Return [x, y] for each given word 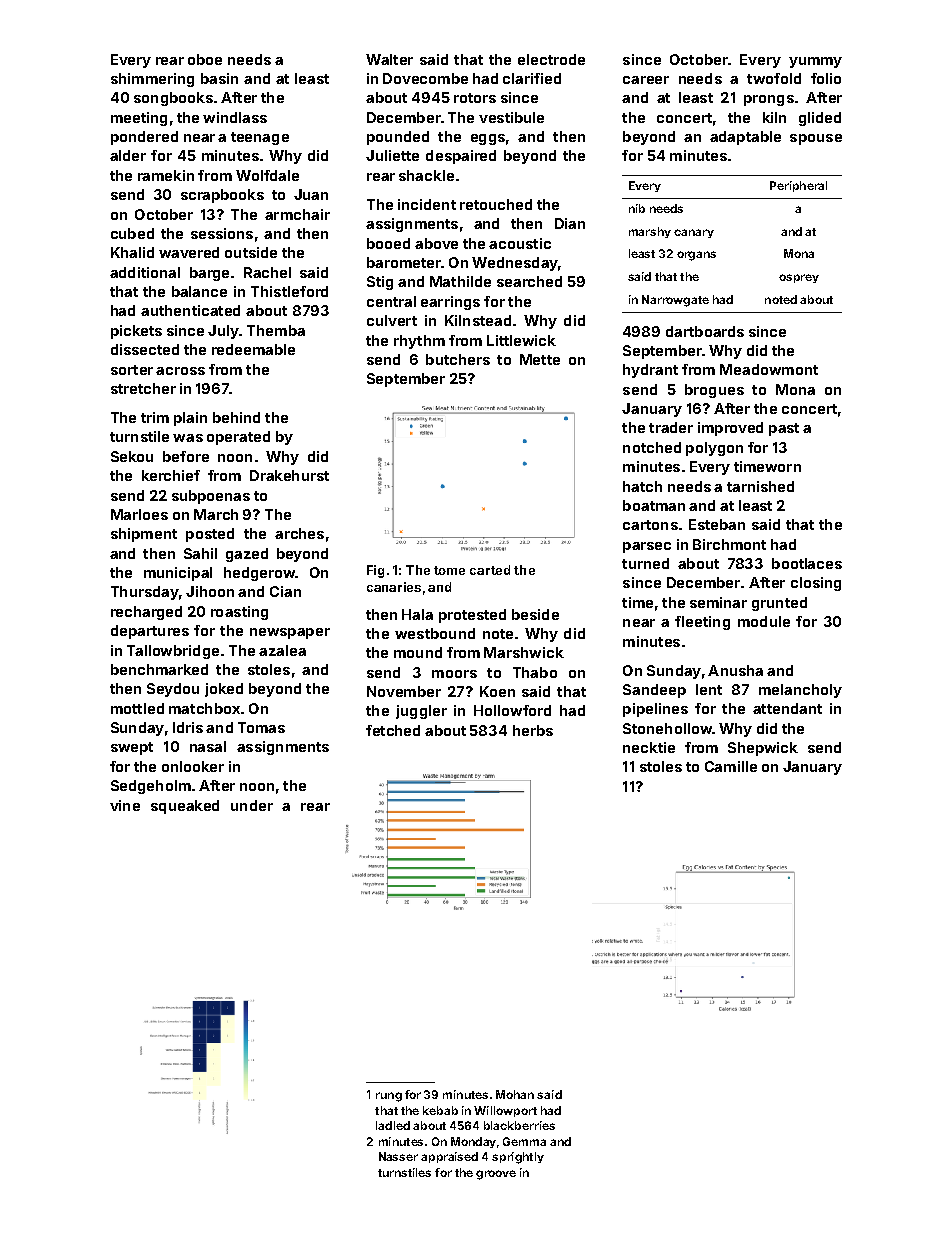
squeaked [185, 807]
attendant [787, 708]
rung [389, 1097]
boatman [654, 505]
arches [299, 533]
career [646, 80]
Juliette [392, 155]
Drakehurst [289, 475]
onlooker [193, 766]
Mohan [515, 1094]
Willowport [505, 1111]
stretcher [143, 388]
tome [449, 570]
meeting [139, 119]
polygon [714, 449]
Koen [497, 691]
